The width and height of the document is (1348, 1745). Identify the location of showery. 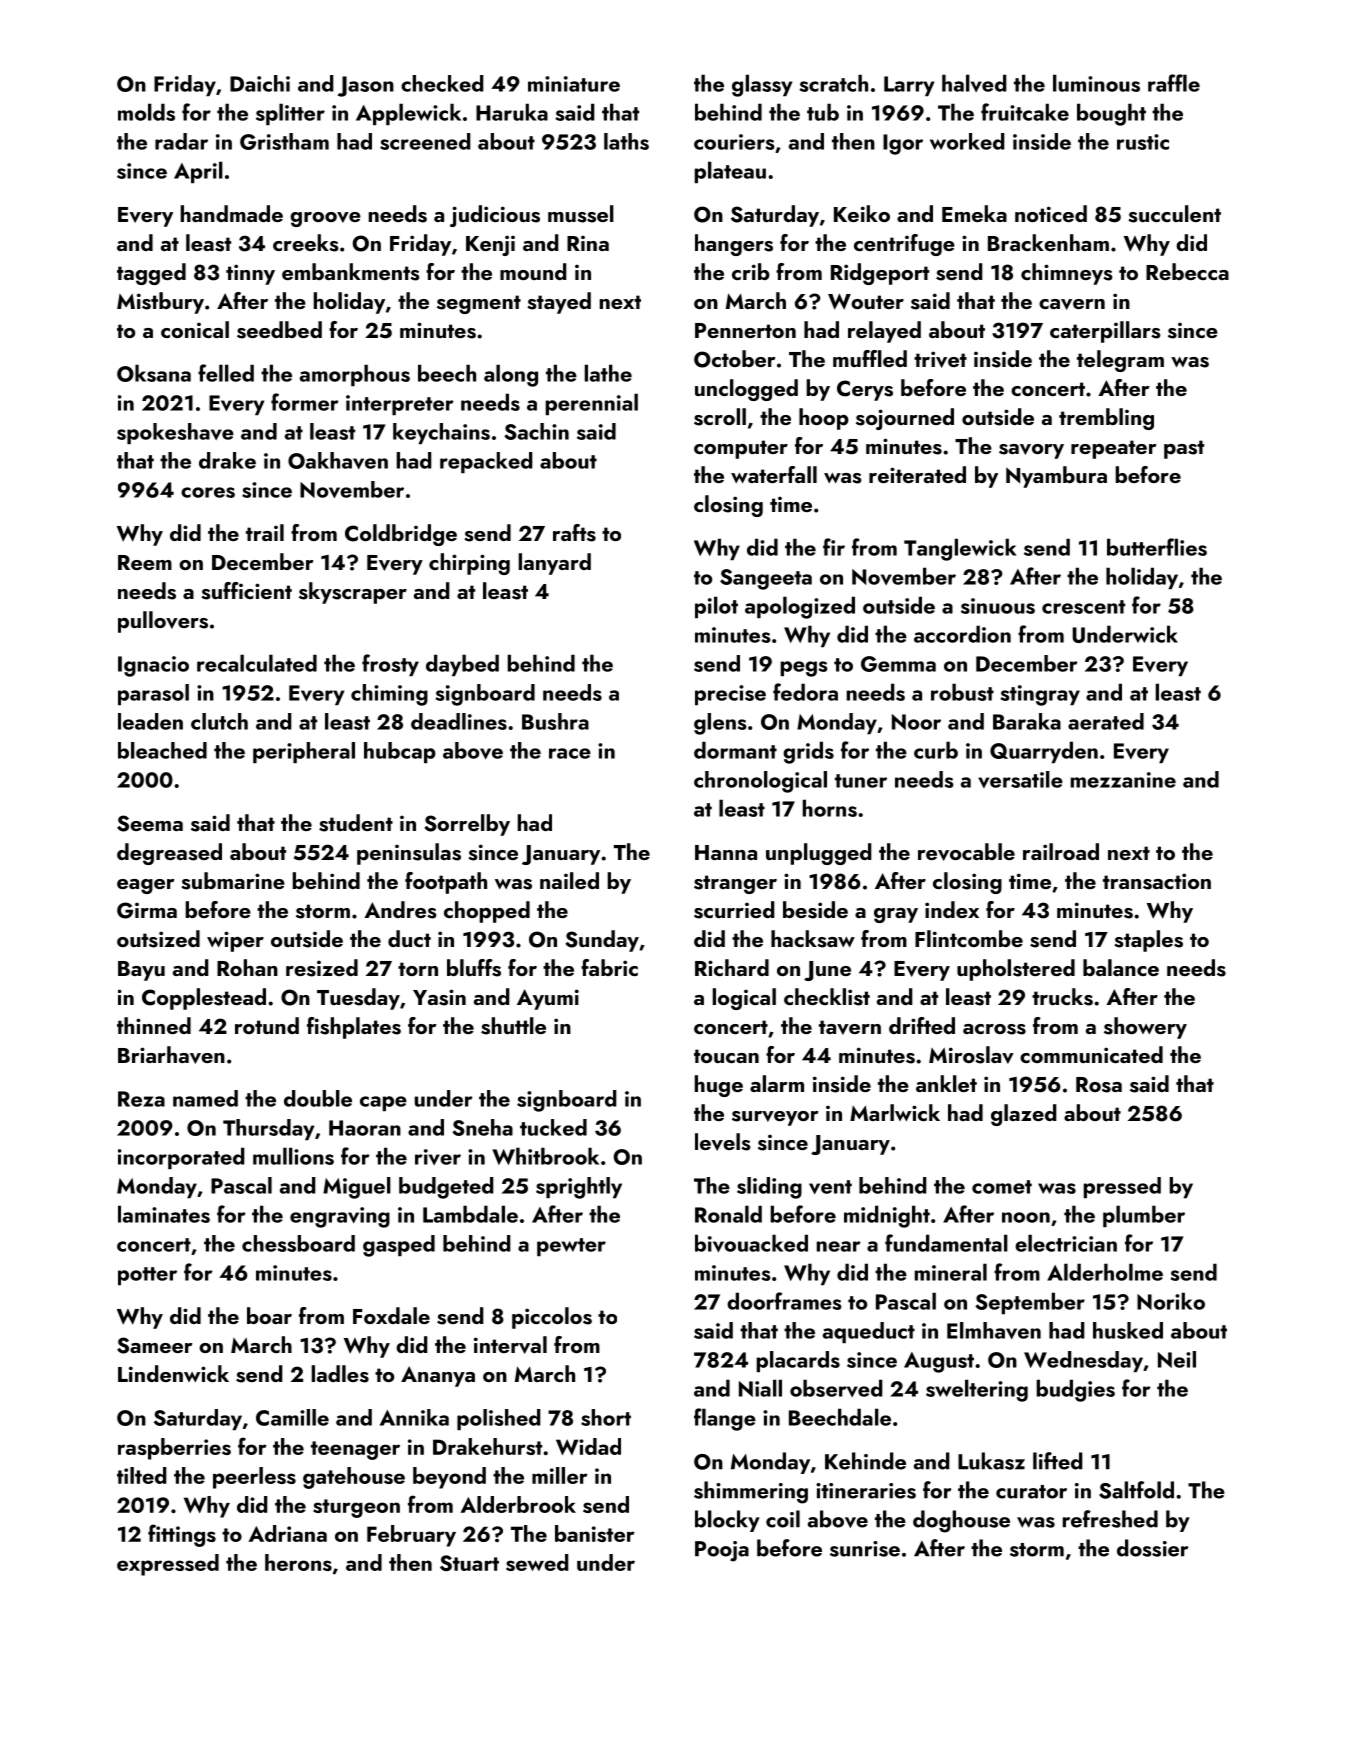
(1145, 1028).
